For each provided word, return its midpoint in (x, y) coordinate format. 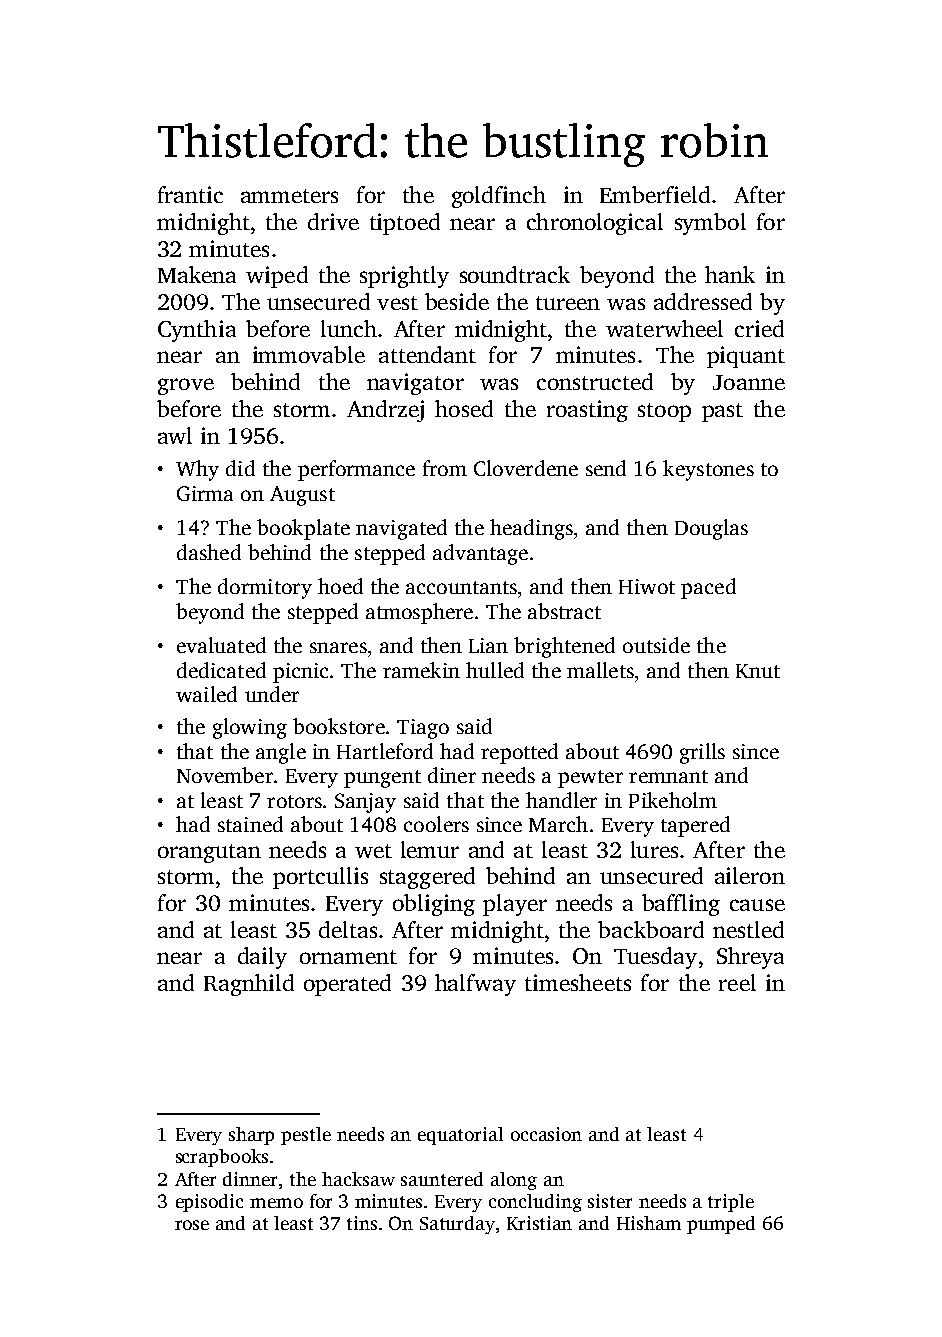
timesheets (578, 982)
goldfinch (499, 197)
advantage (480, 554)
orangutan (209, 853)
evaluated (221, 645)
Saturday (457, 1225)
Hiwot (647, 586)
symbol (710, 224)
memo (276, 1203)
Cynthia (197, 331)
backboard (651, 929)
